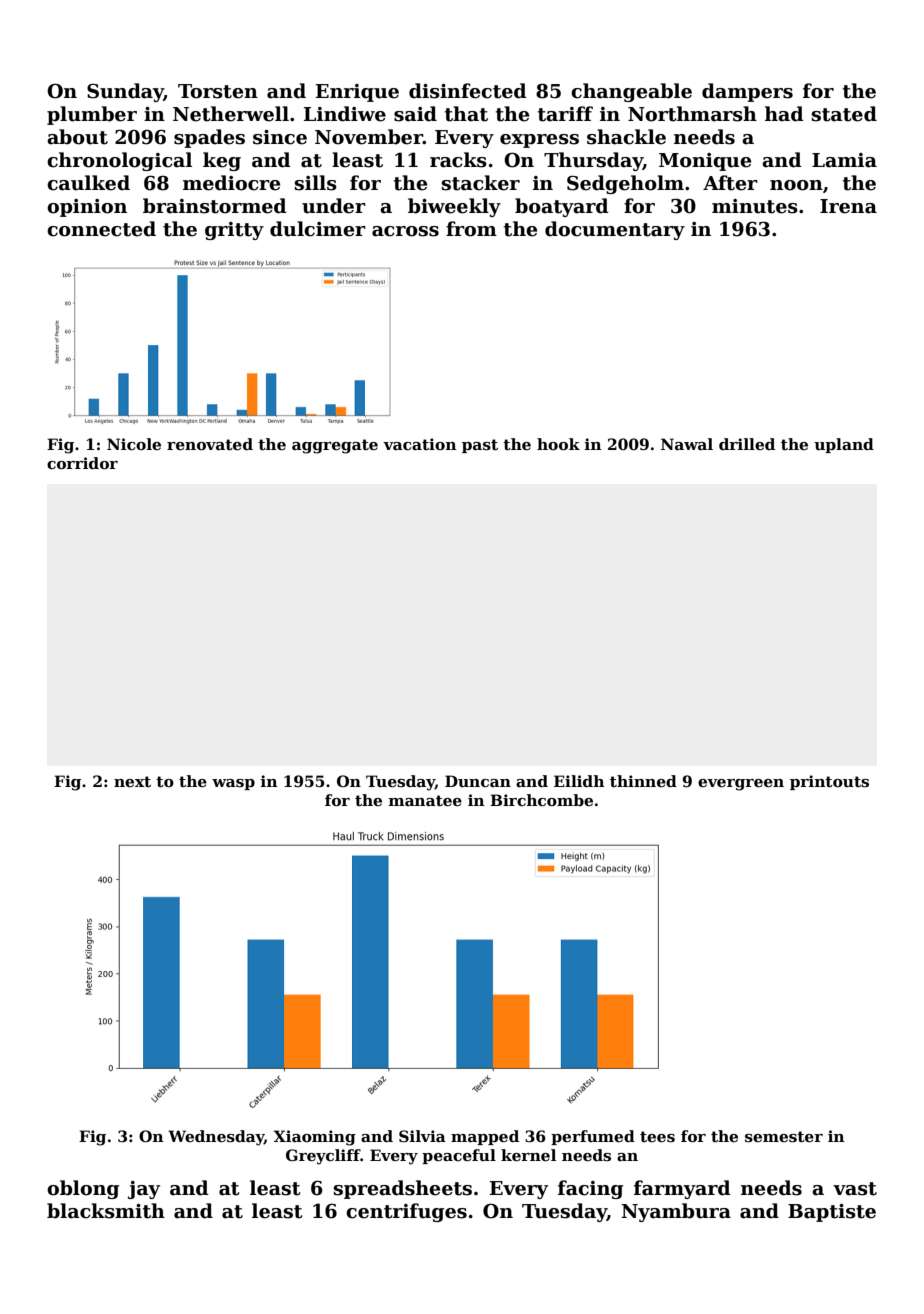  Describe the element at coordinates (478, 781) in the screenshot. I see `Duncan` at that location.
